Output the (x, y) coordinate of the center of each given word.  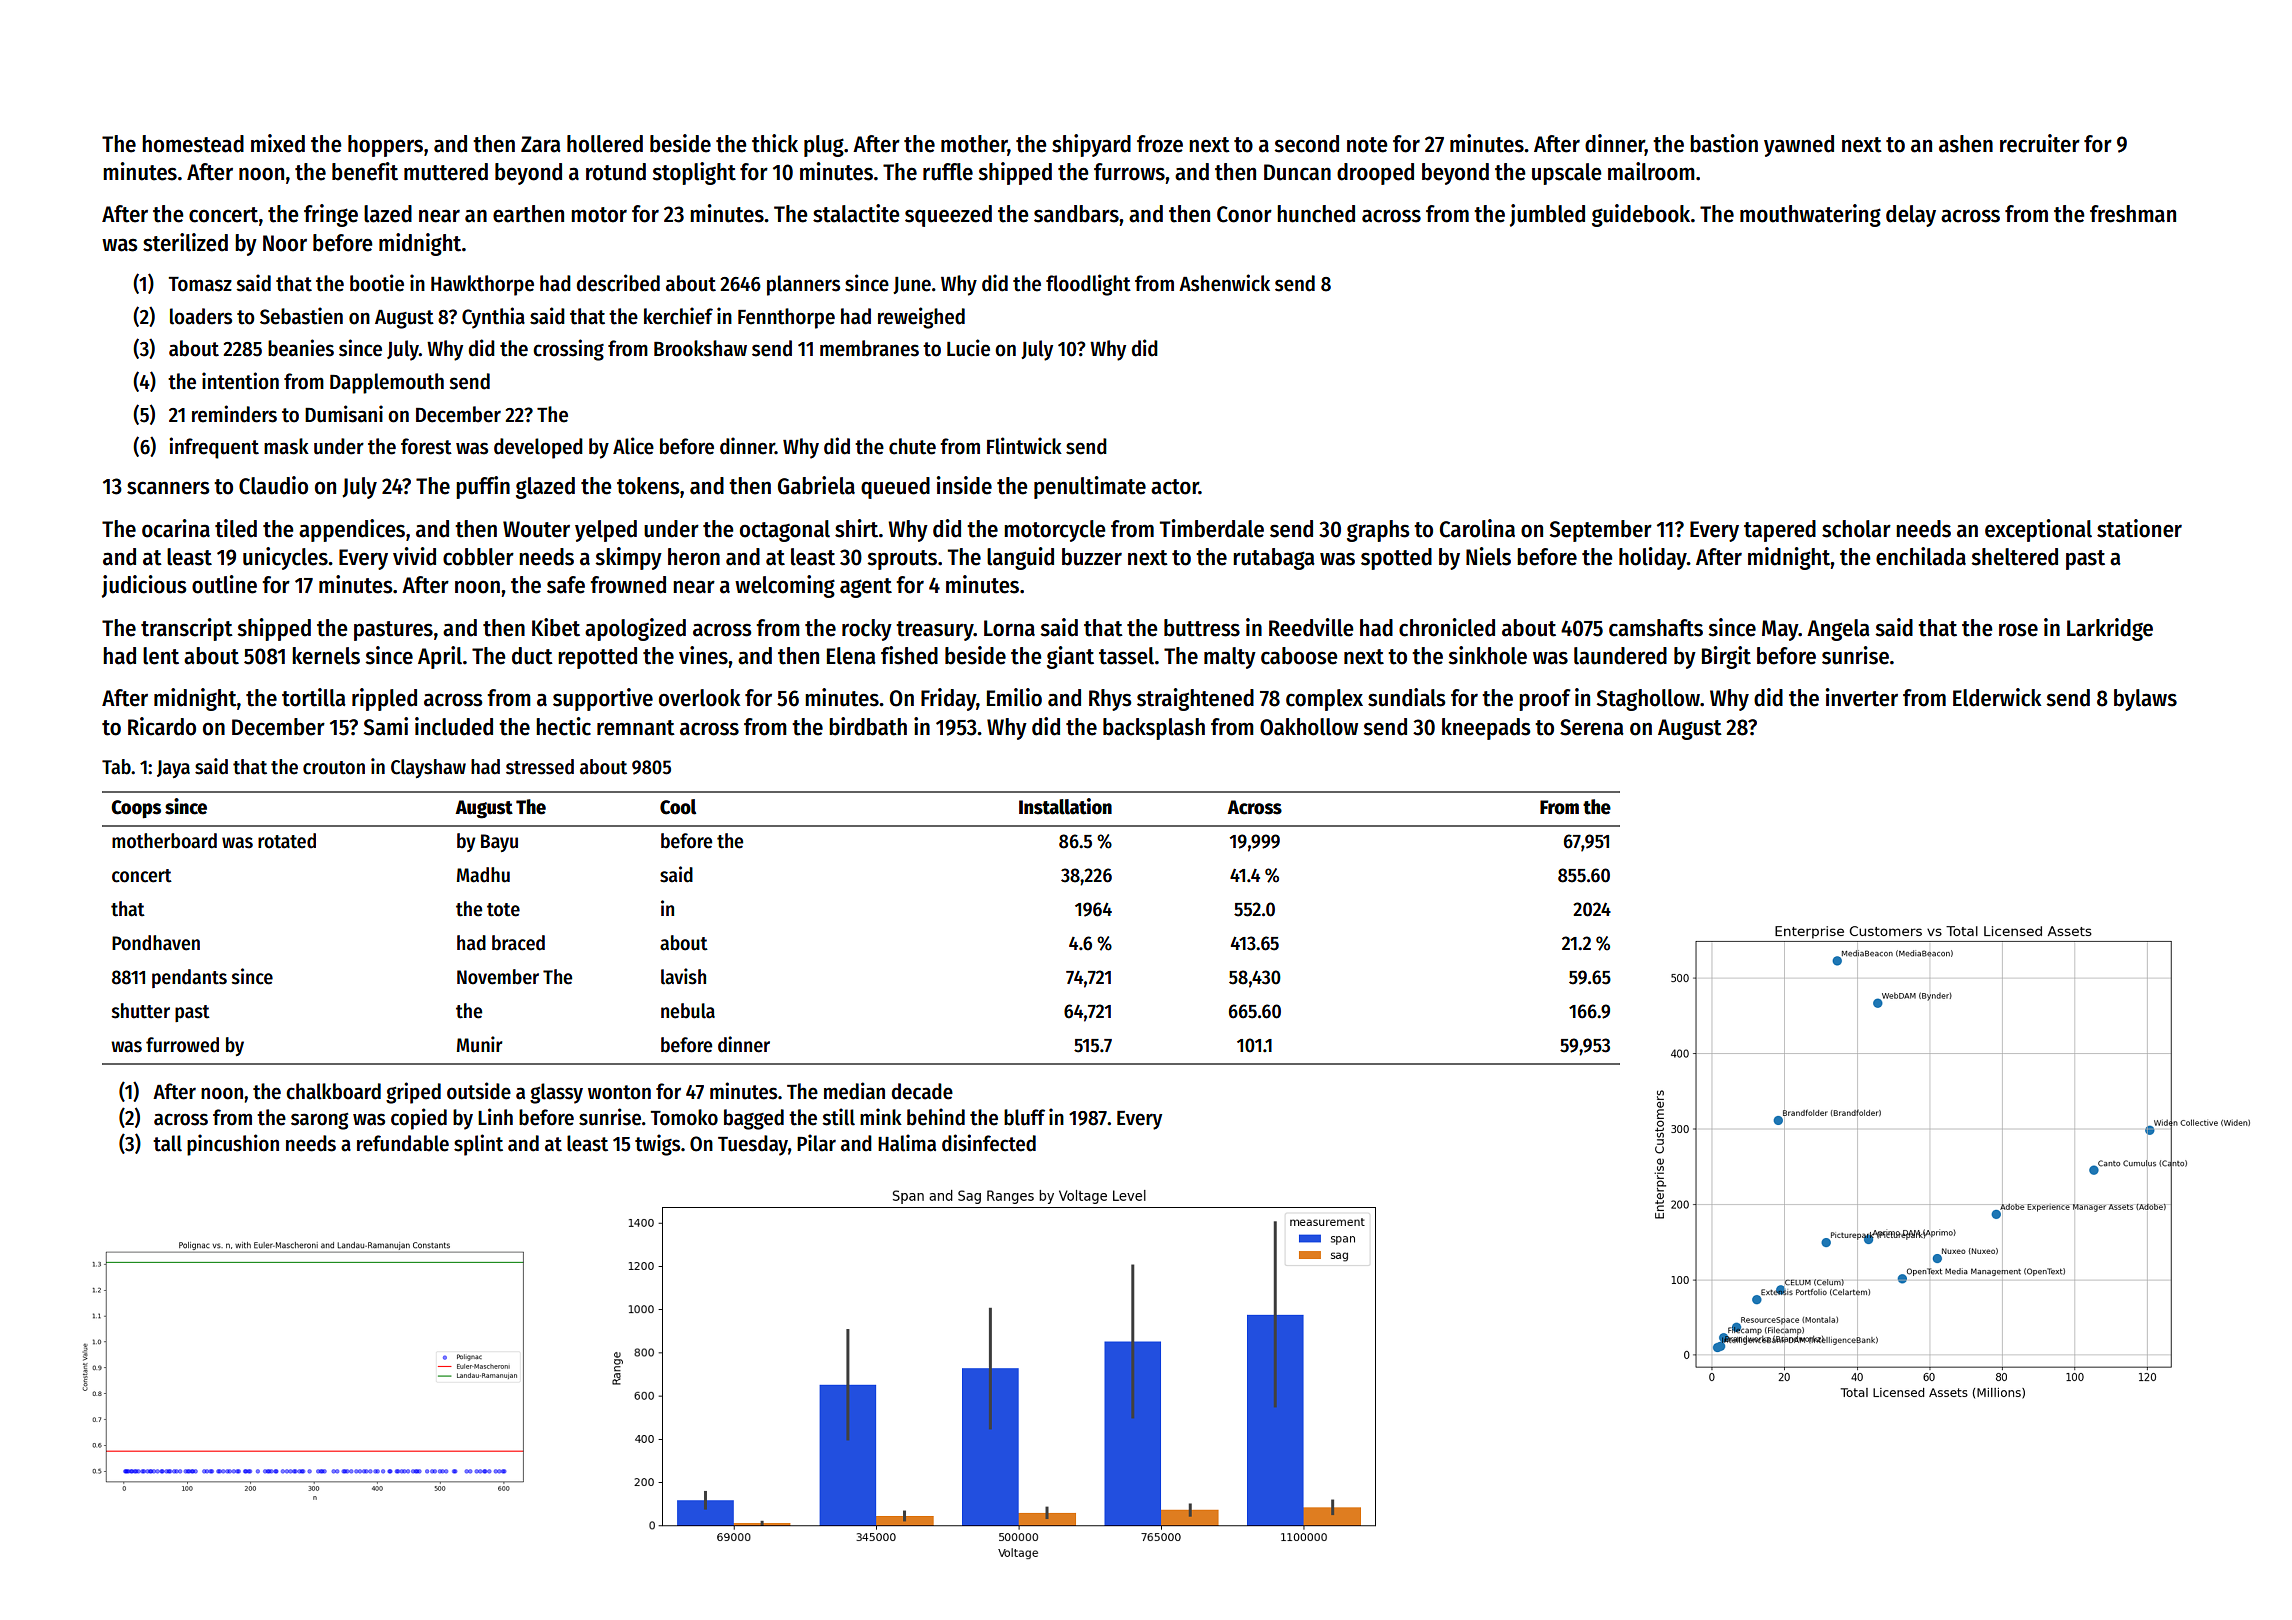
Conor (1244, 214)
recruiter (2040, 143)
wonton (619, 1092)
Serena (1592, 727)
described (618, 283)
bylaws (2145, 700)
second (1306, 144)
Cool (678, 807)
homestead (193, 144)
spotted (1396, 559)
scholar (1856, 529)
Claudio (273, 485)
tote (503, 910)
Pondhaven (156, 943)
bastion (1724, 143)
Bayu (499, 843)
